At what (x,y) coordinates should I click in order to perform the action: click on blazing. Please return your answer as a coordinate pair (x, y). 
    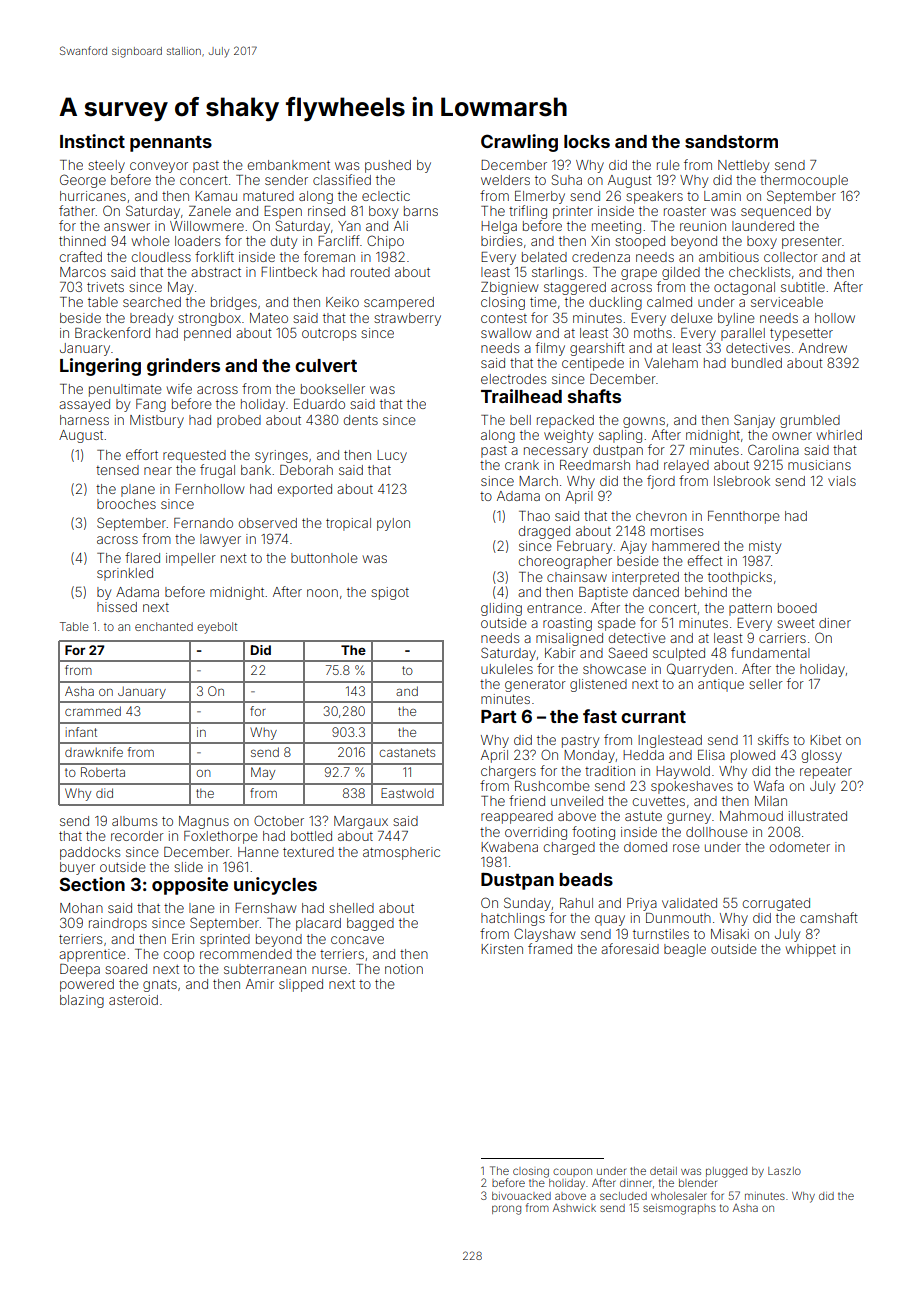
    Looking at the image, I should click on (82, 1001).
